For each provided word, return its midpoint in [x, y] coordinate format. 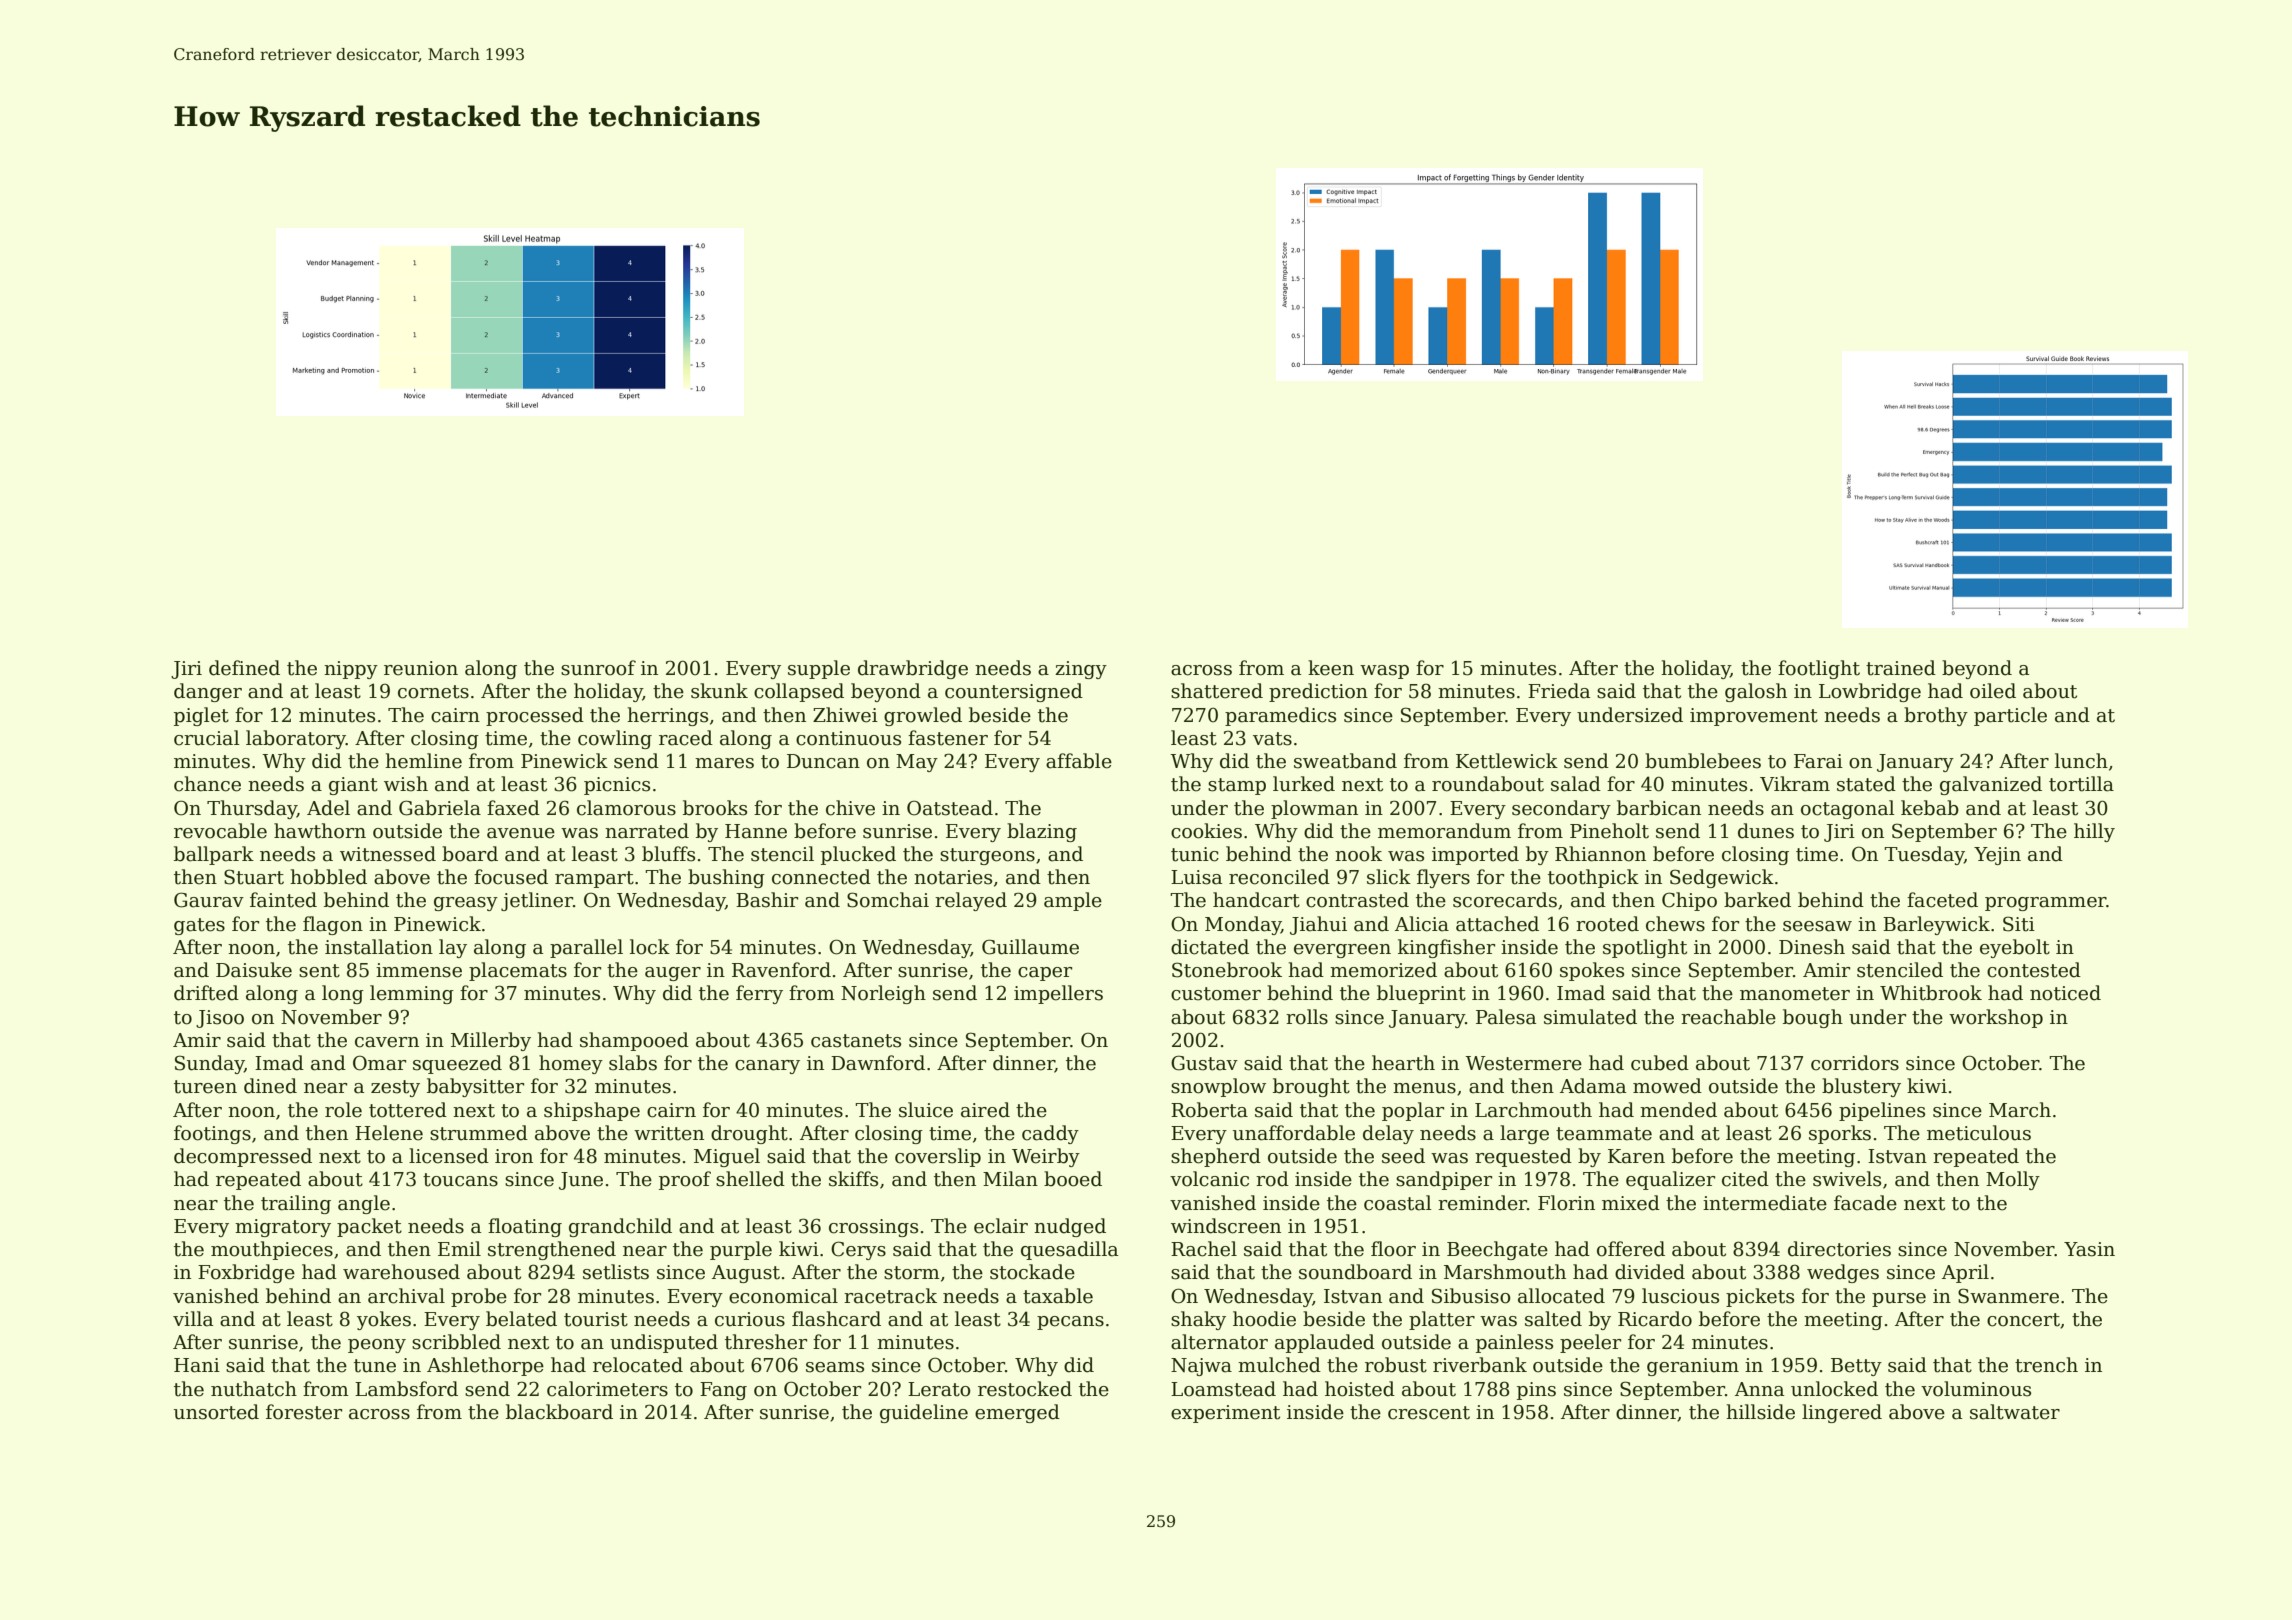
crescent [1429, 1413]
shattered [1217, 691]
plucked [858, 855]
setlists [616, 1272]
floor [1393, 1249]
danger [208, 692]
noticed [2065, 993]
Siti [2019, 924]
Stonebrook [1227, 970]
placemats [518, 971]
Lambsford [406, 1389]
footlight [1819, 669]
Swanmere [2008, 1296]
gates [199, 926]
